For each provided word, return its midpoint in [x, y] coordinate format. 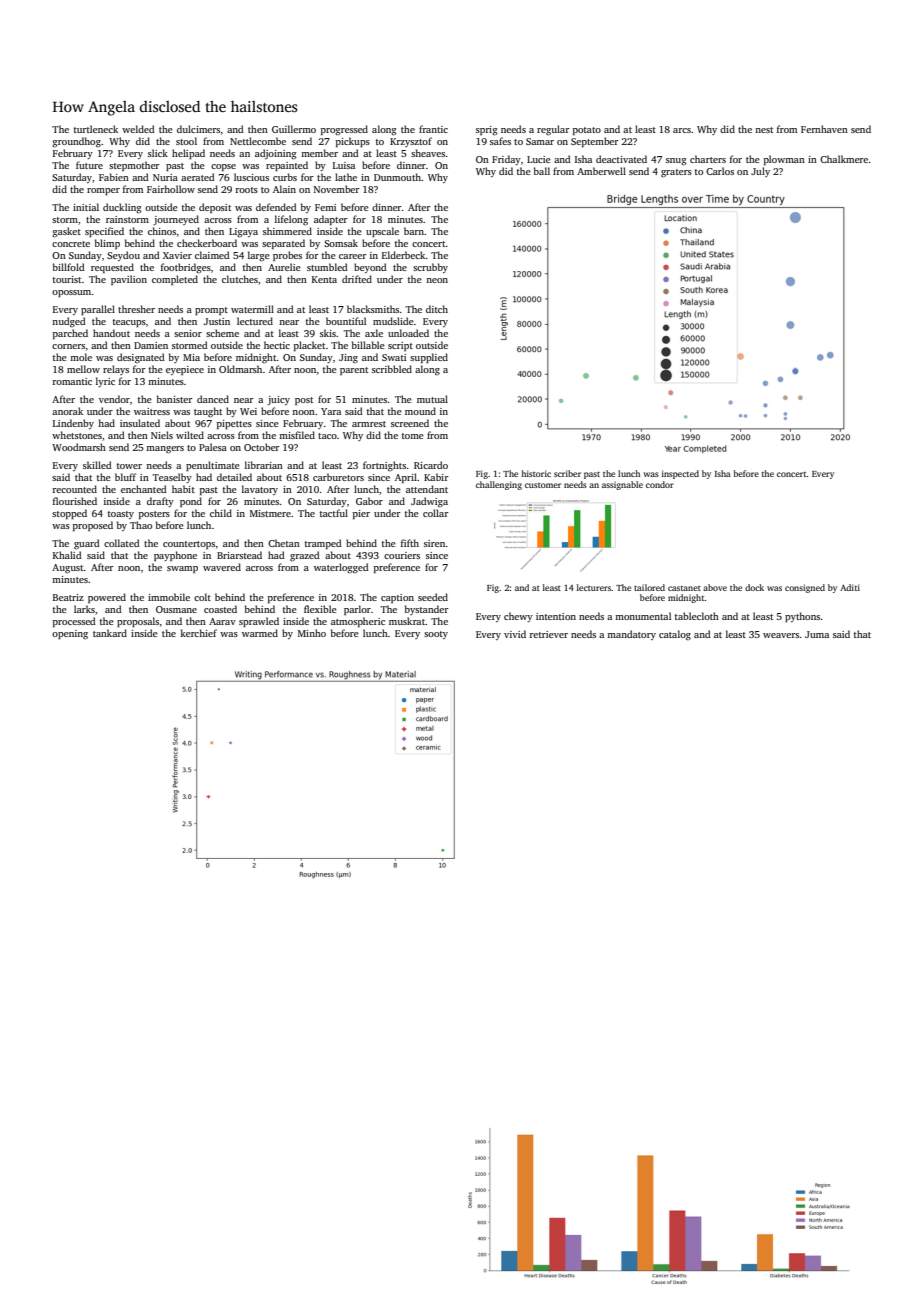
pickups [353, 142]
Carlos [720, 171]
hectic [277, 345]
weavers [781, 635]
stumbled [327, 267]
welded [138, 129]
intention [556, 616]
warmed [260, 633]
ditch [437, 309]
